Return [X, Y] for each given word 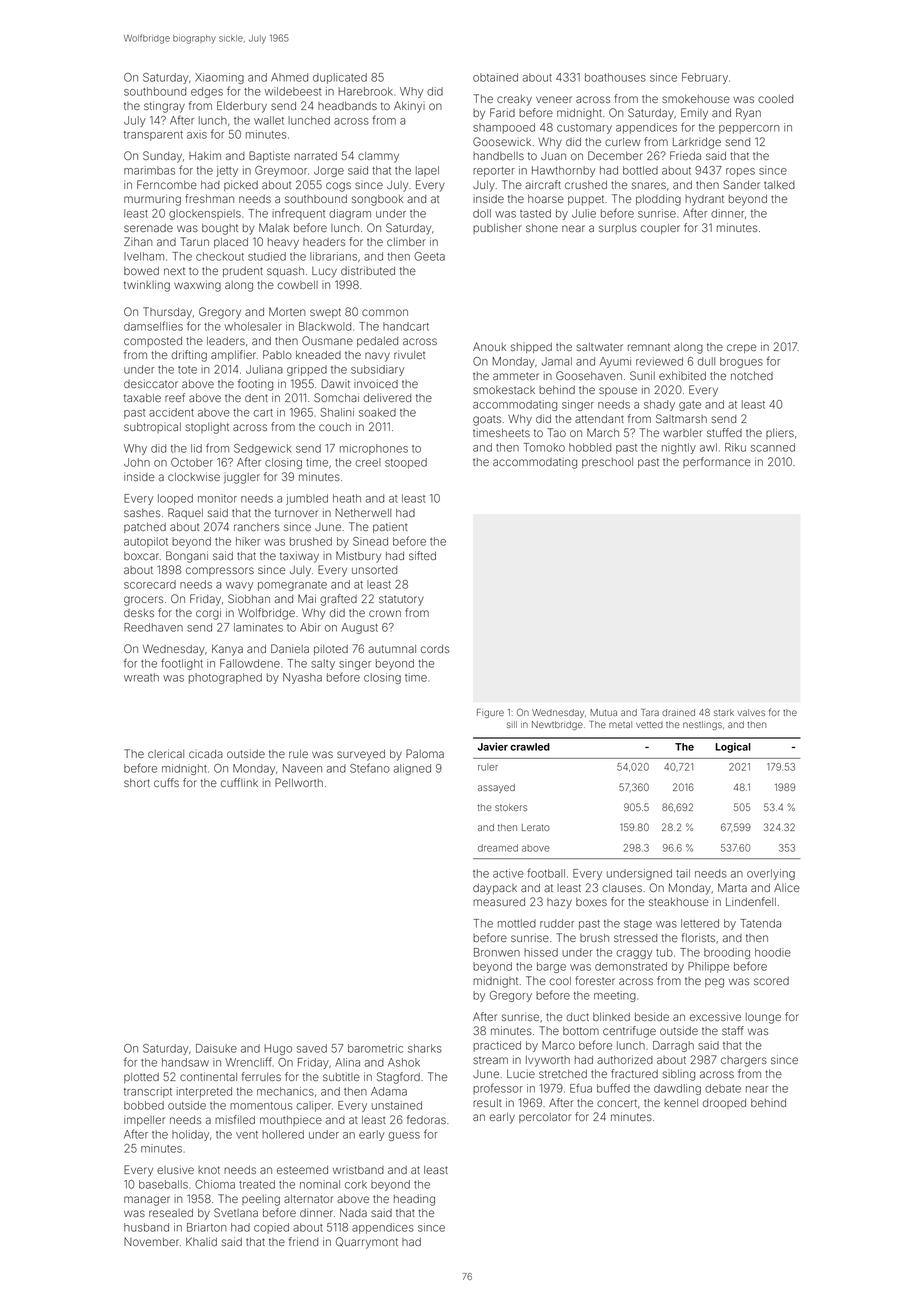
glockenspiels [205, 214]
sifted [422, 555]
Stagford [398, 1078]
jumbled [307, 499]
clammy [378, 157]
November [151, 1241]
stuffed [724, 432]
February [705, 78]
